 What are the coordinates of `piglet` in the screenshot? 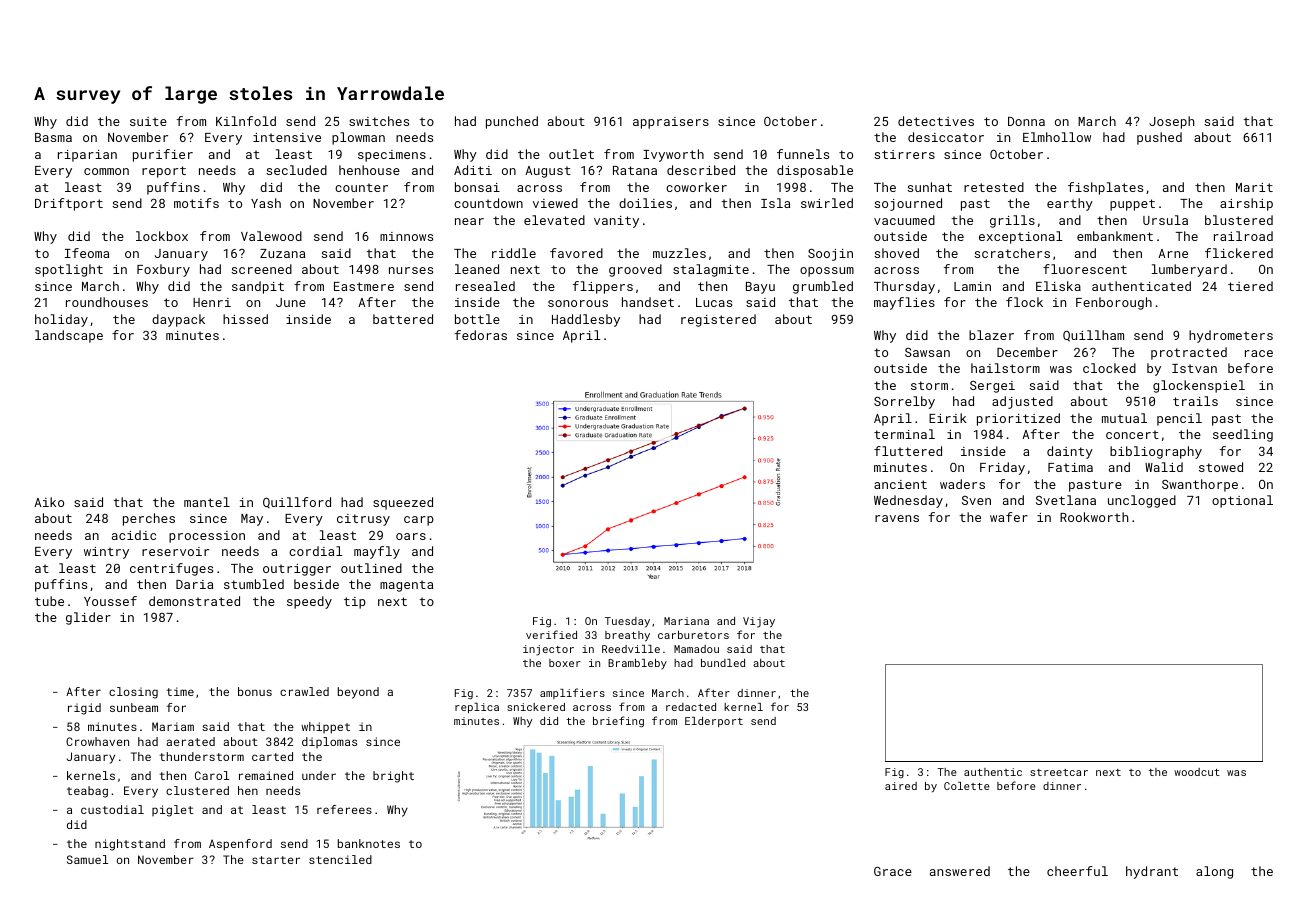 It's located at (173, 811).
